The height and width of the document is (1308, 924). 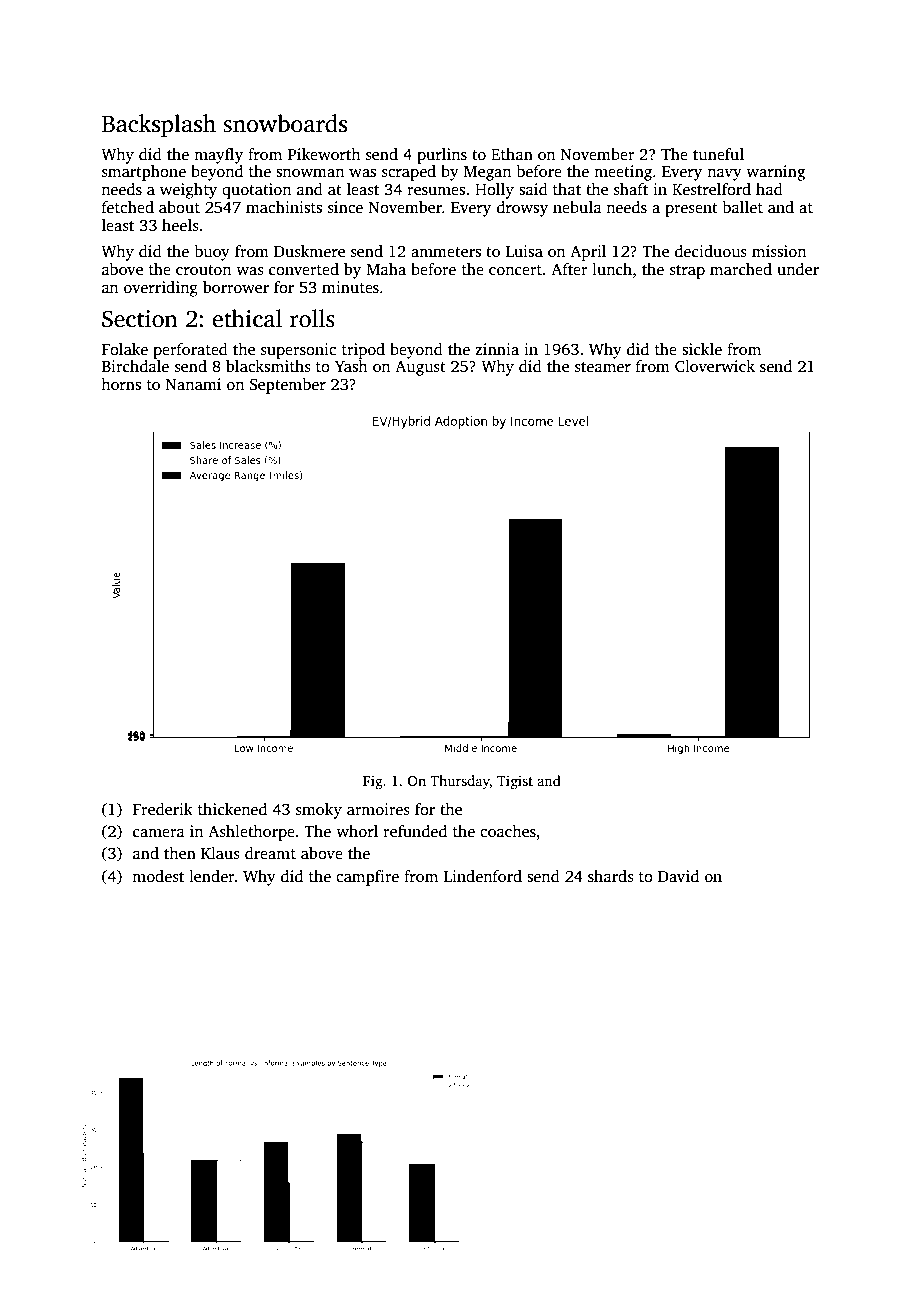 I want to click on since, so click(x=345, y=207).
